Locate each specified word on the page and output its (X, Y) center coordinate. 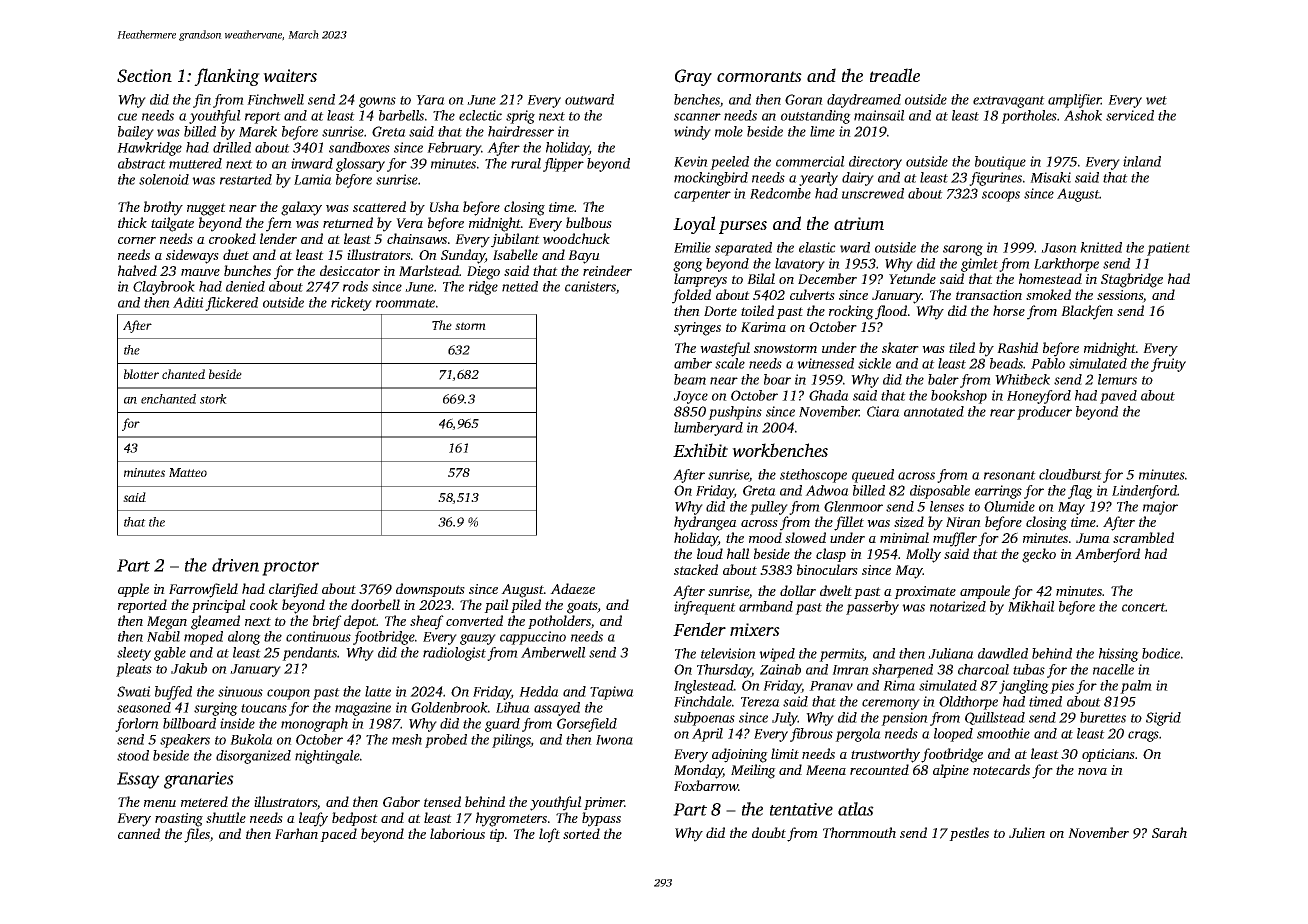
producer (1044, 413)
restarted (246, 179)
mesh (407, 739)
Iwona (614, 740)
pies (1062, 687)
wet (1156, 100)
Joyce (690, 397)
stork (213, 399)
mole (729, 131)
